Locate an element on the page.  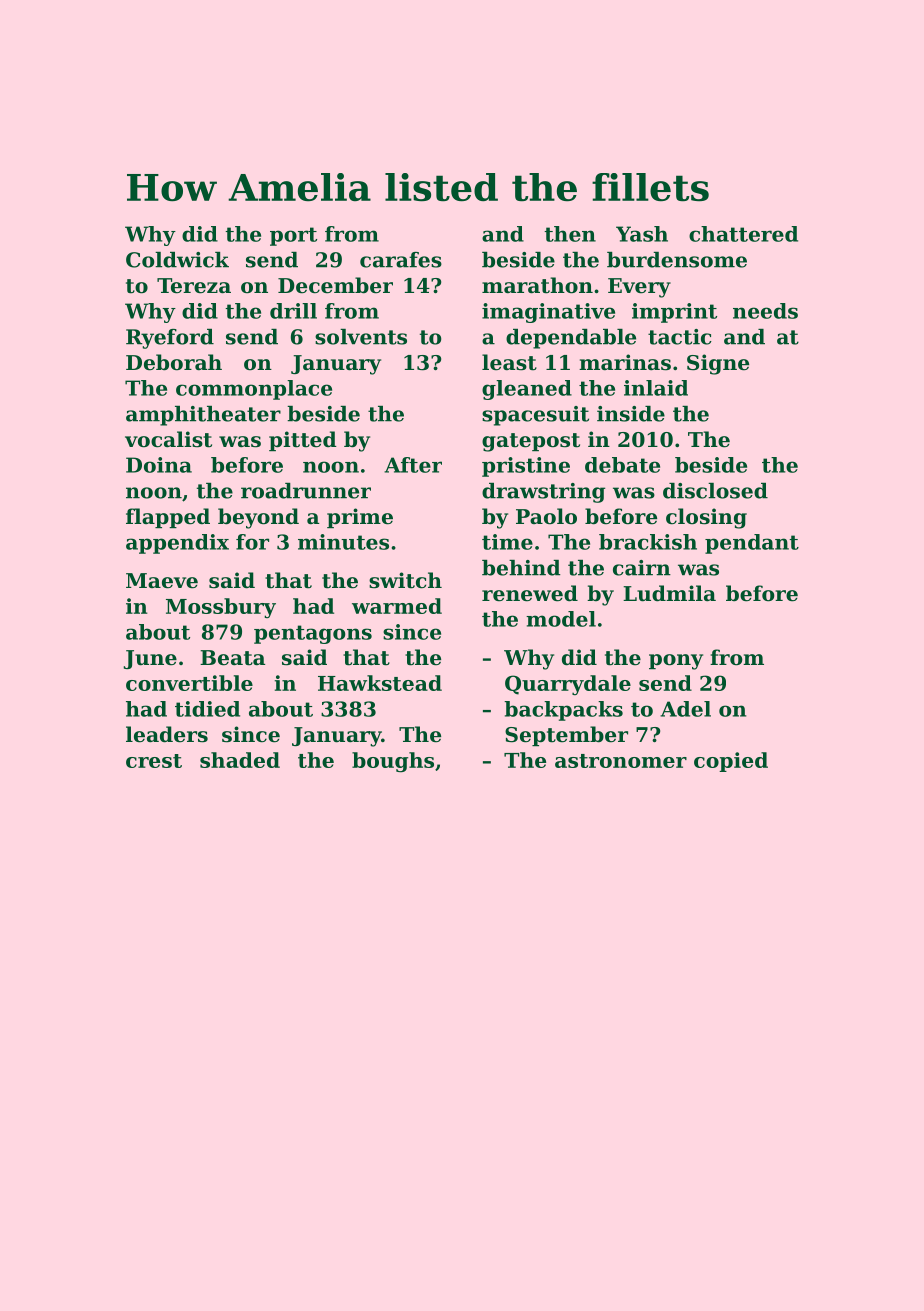
September is located at coordinates (566, 736).
